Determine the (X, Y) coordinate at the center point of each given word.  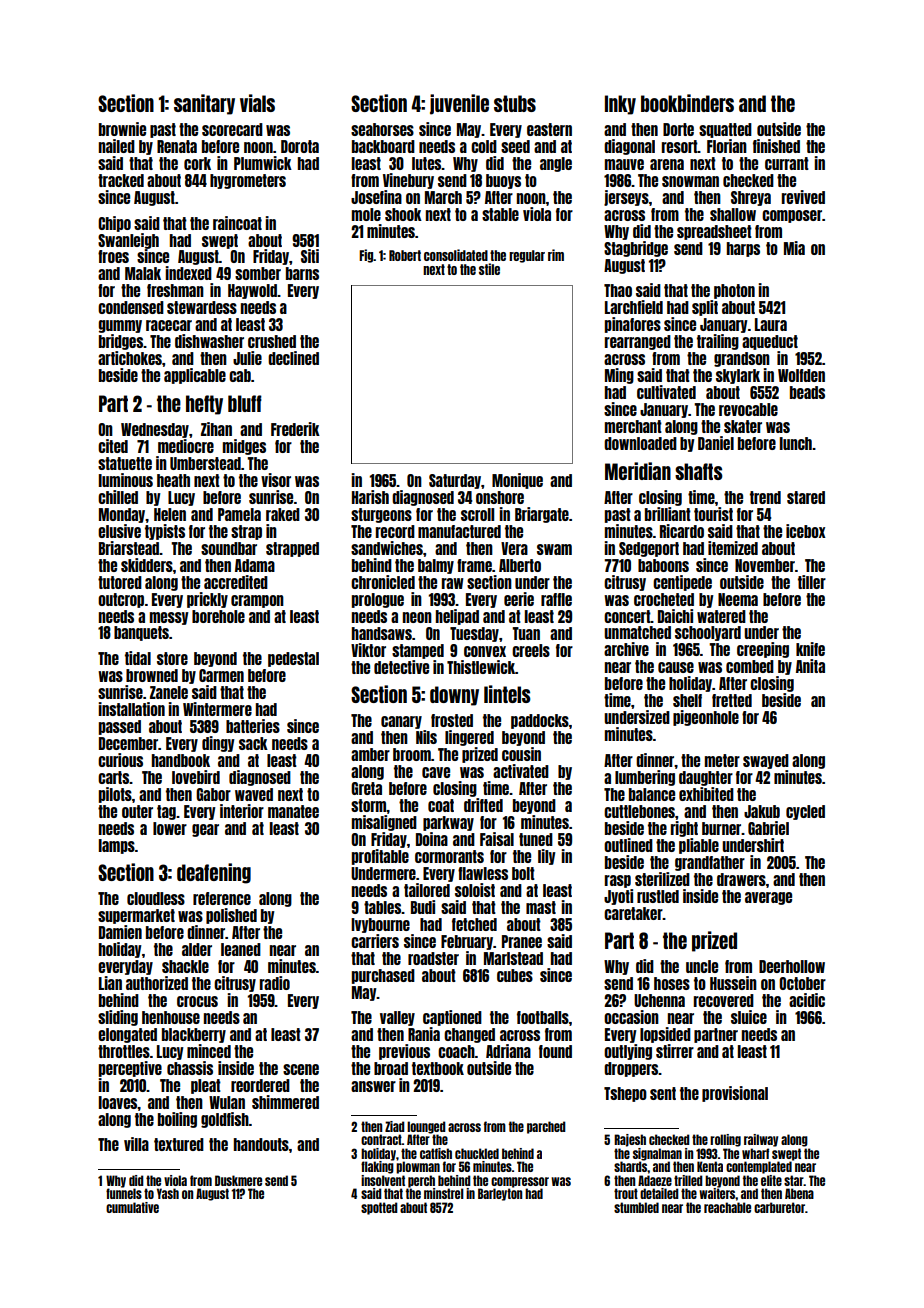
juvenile (459, 104)
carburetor (779, 1207)
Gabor (213, 794)
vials (257, 103)
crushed (272, 341)
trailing (718, 342)
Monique (517, 481)
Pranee (522, 941)
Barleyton (500, 1194)
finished (776, 146)
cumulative (132, 1207)
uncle (702, 966)
